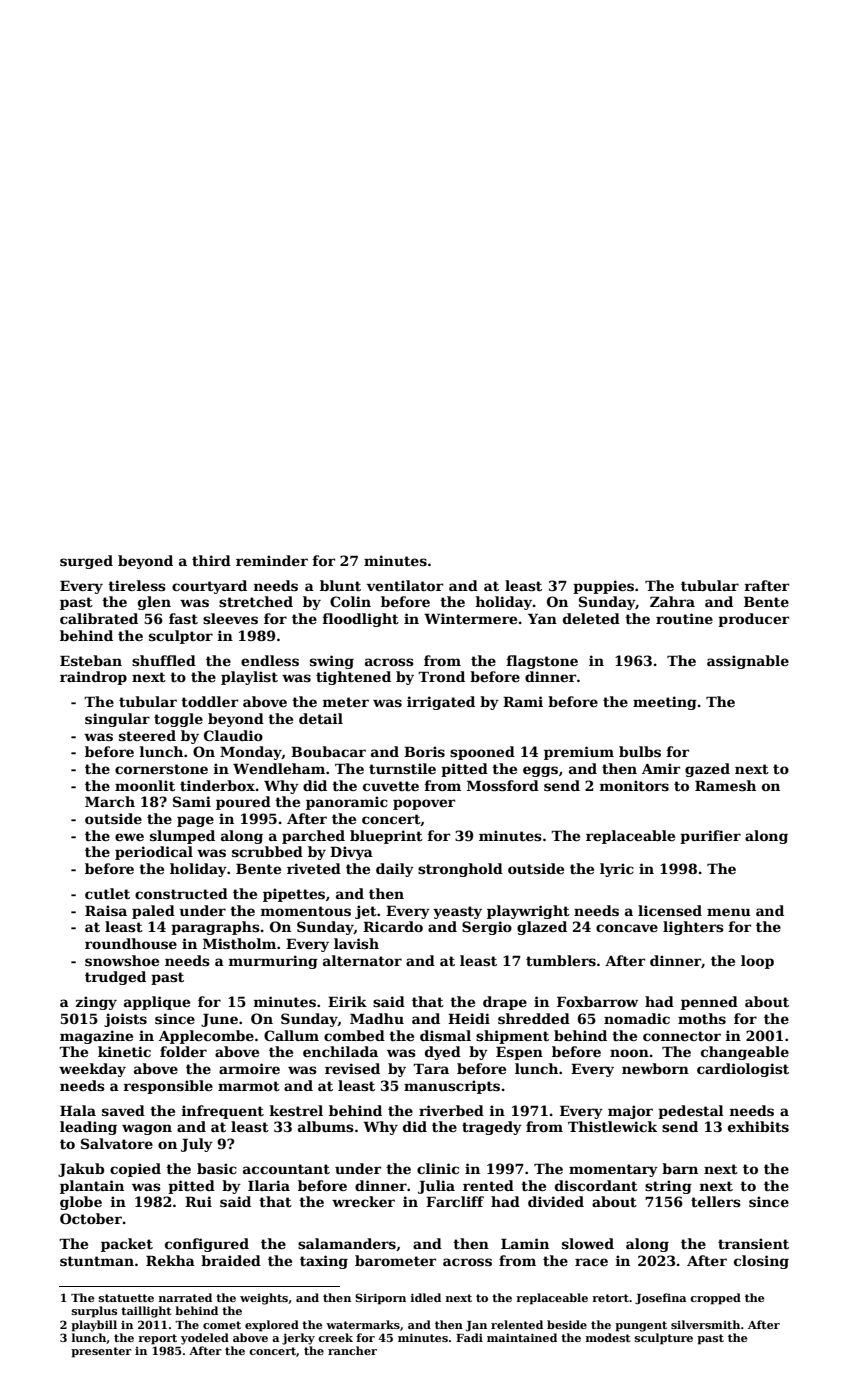 The width and height of the page is (849, 1400). I want to click on spooned, so click(482, 753).
